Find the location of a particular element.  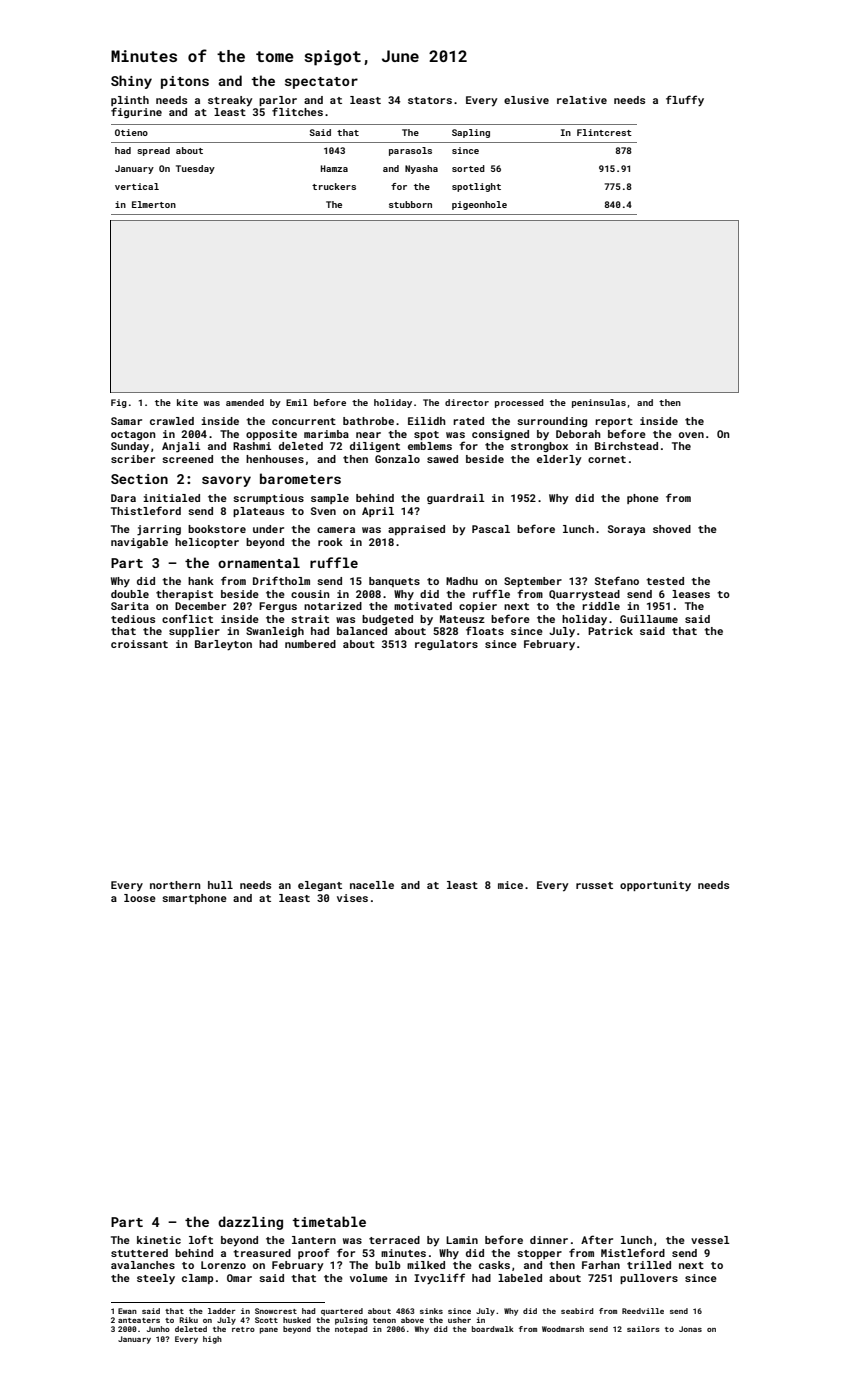

loose is located at coordinates (140, 898).
